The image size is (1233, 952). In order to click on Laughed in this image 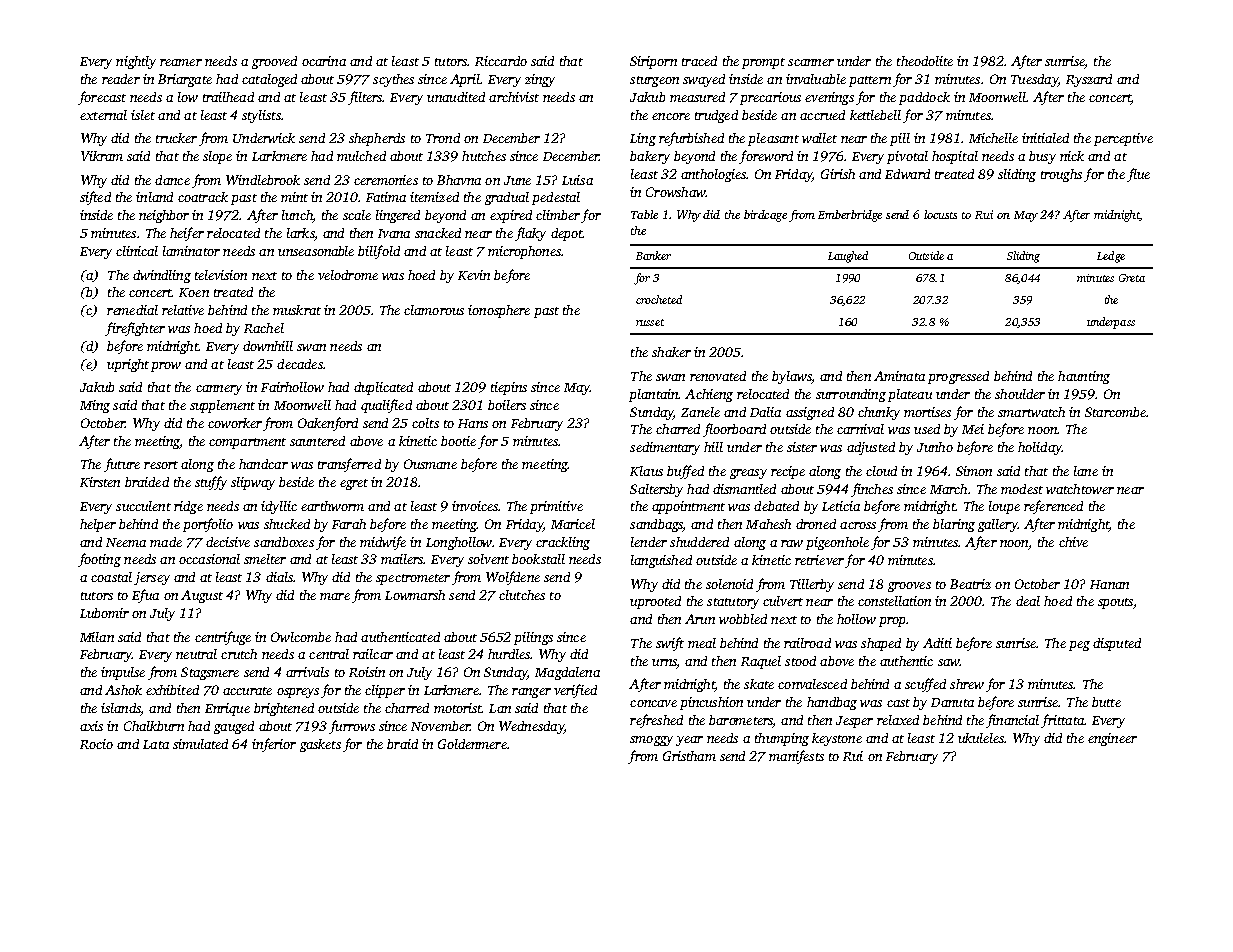, I will do `click(848, 257)`.
